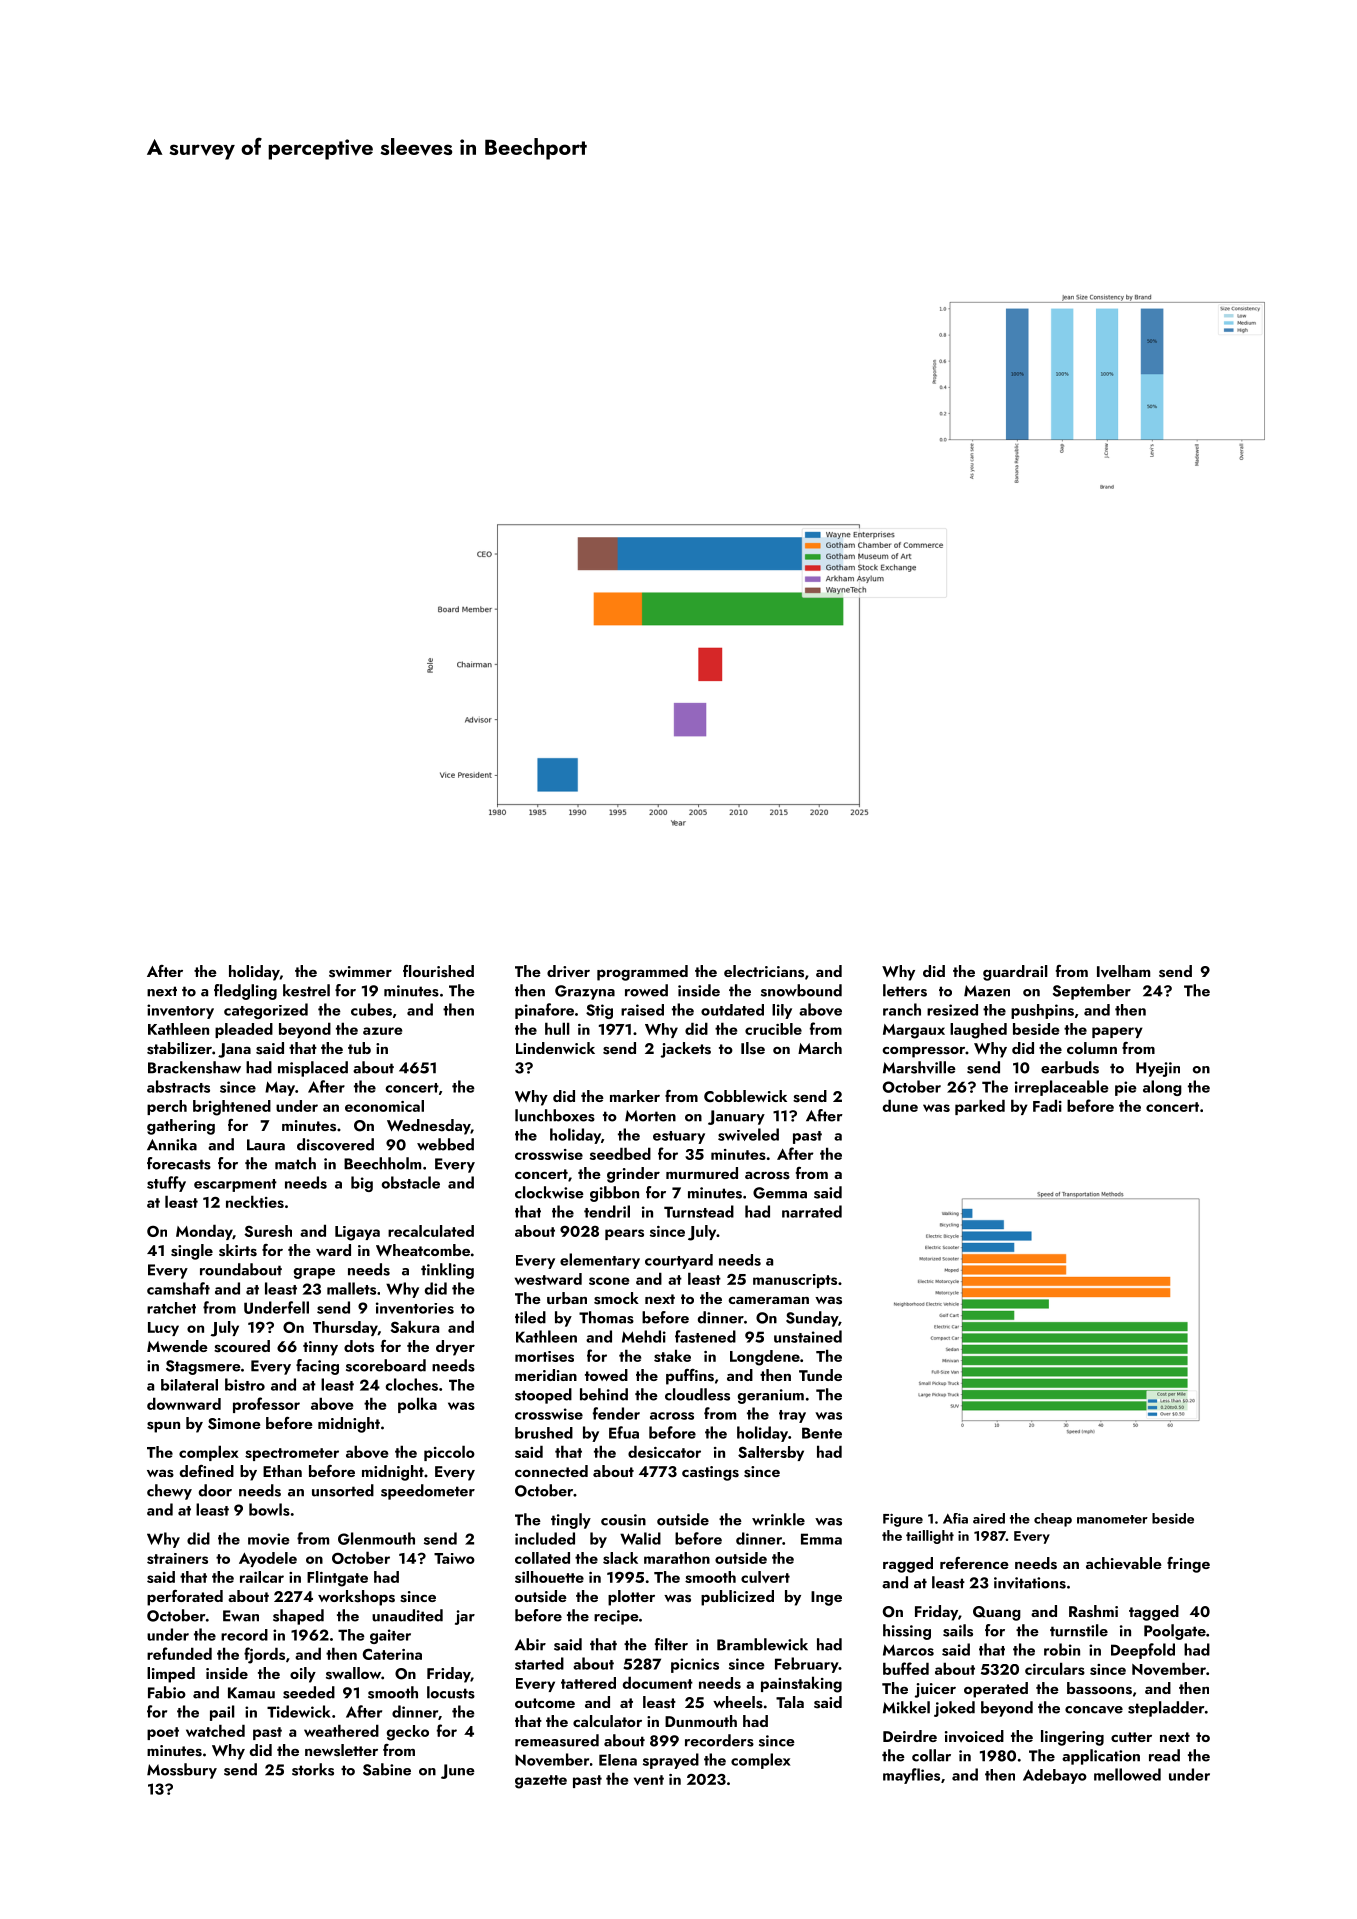  What do you see at coordinates (179, 1048) in the page?
I see `stabilizer` at bounding box center [179, 1048].
